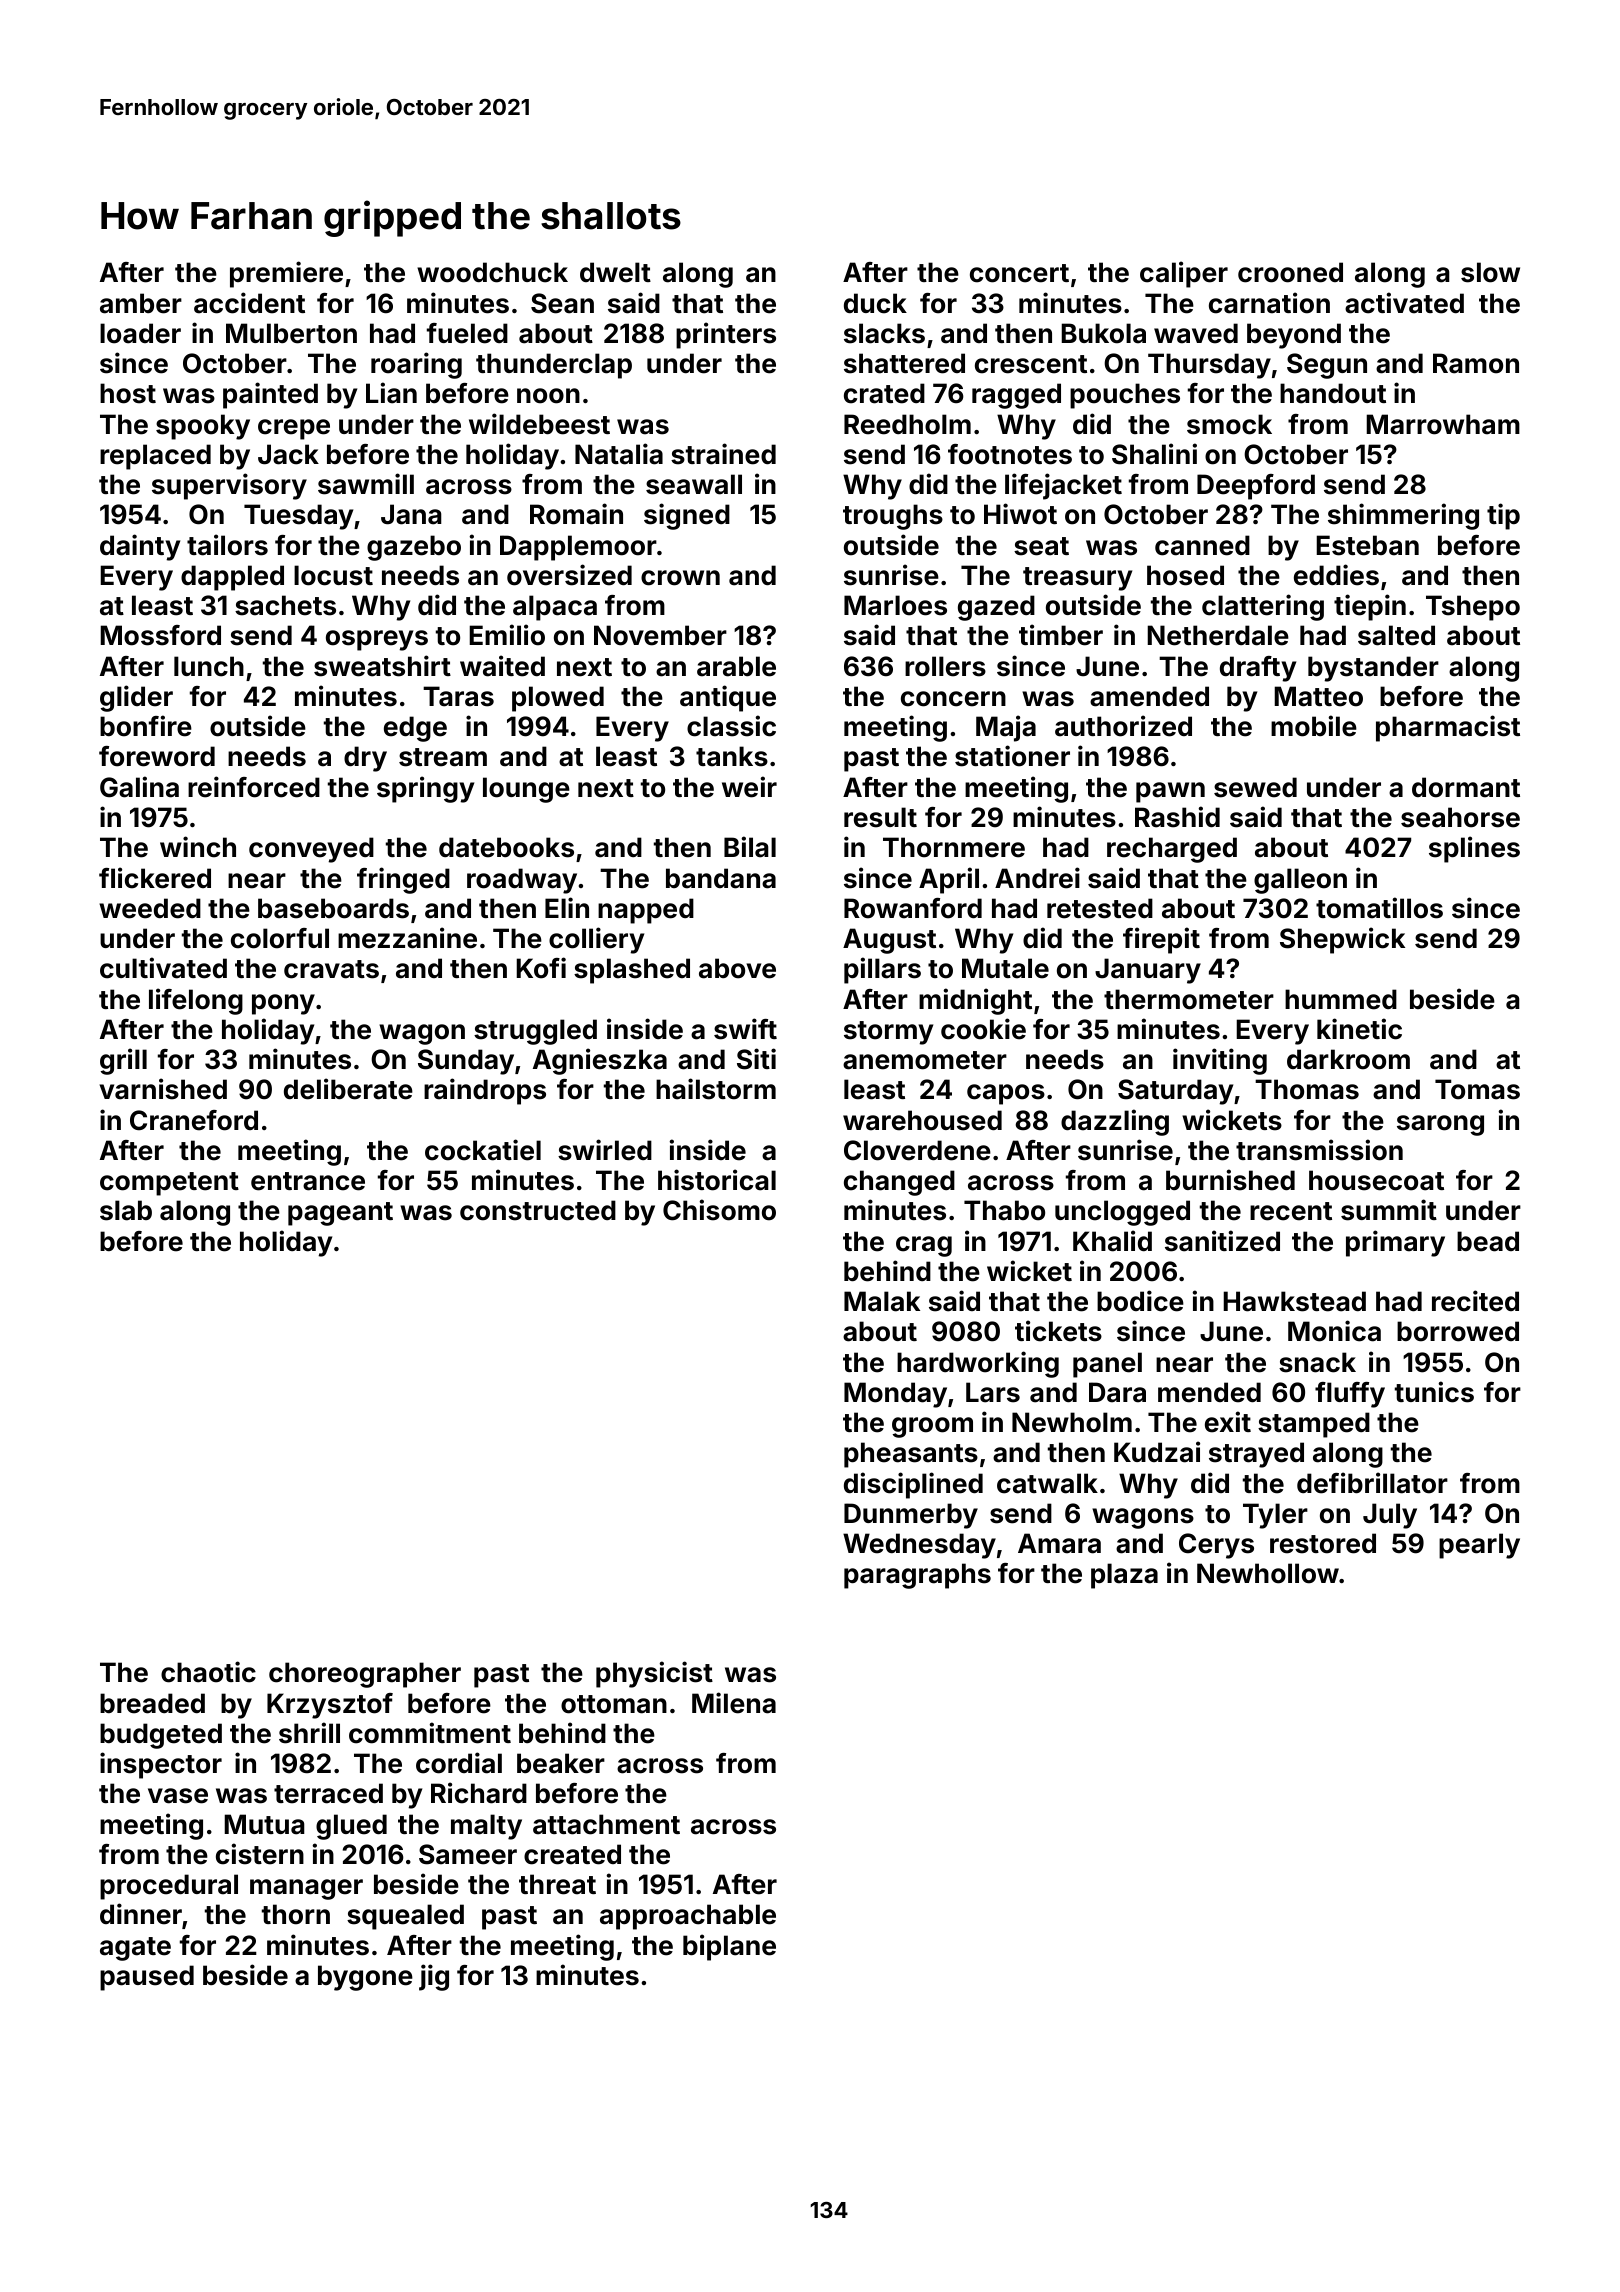  Describe the element at coordinates (492, 272) in the document. I see `woodchuck` at that location.
